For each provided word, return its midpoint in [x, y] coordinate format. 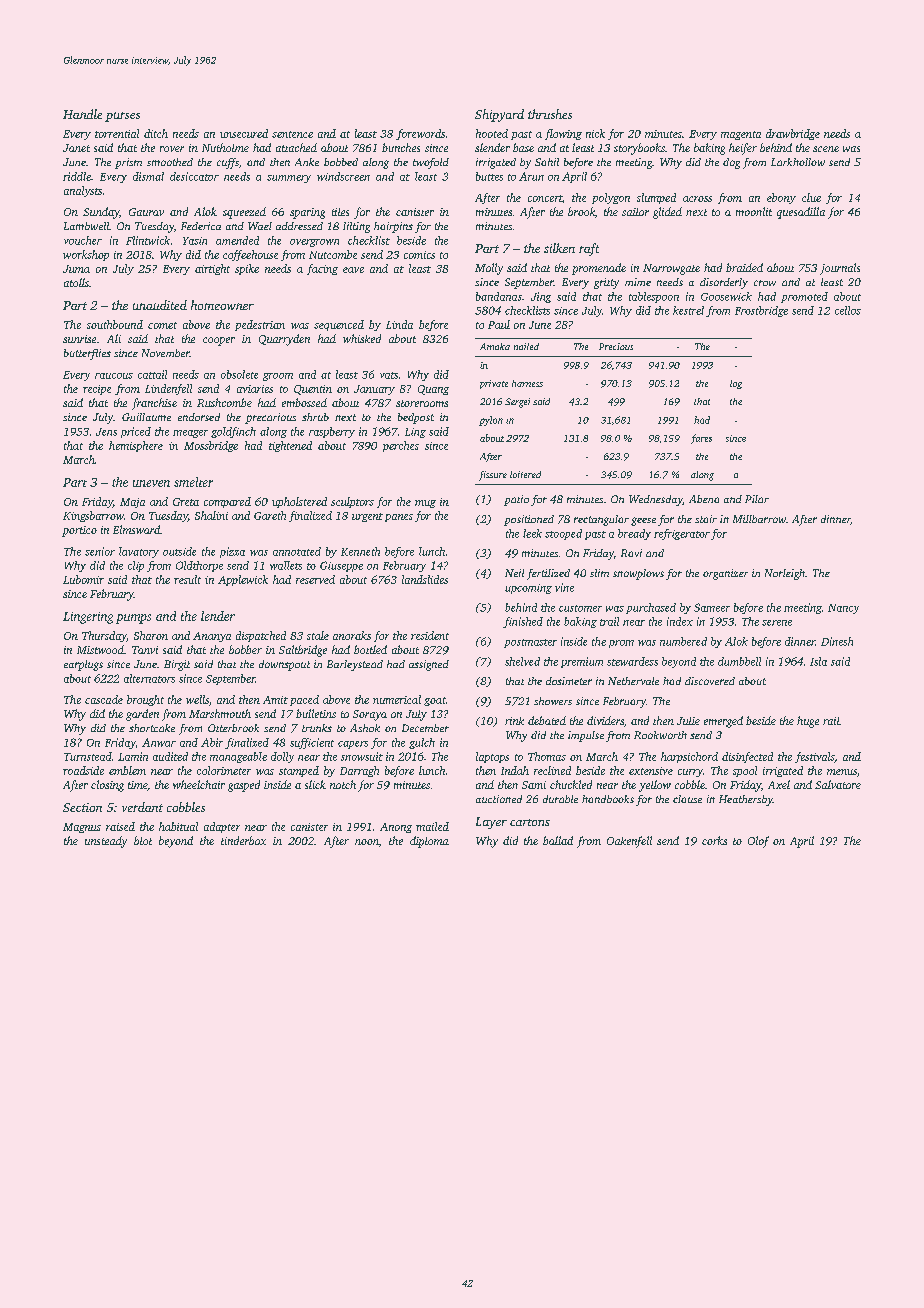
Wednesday [656, 500]
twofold [431, 163]
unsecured [244, 133]
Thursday [104, 636]
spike [247, 269]
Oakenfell [629, 842]
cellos [848, 310]
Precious [616, 346]
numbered [683, 641]
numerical [397, 699]
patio [516, 500]
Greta [186, 502]
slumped [656, 198]
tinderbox [243, 840]
